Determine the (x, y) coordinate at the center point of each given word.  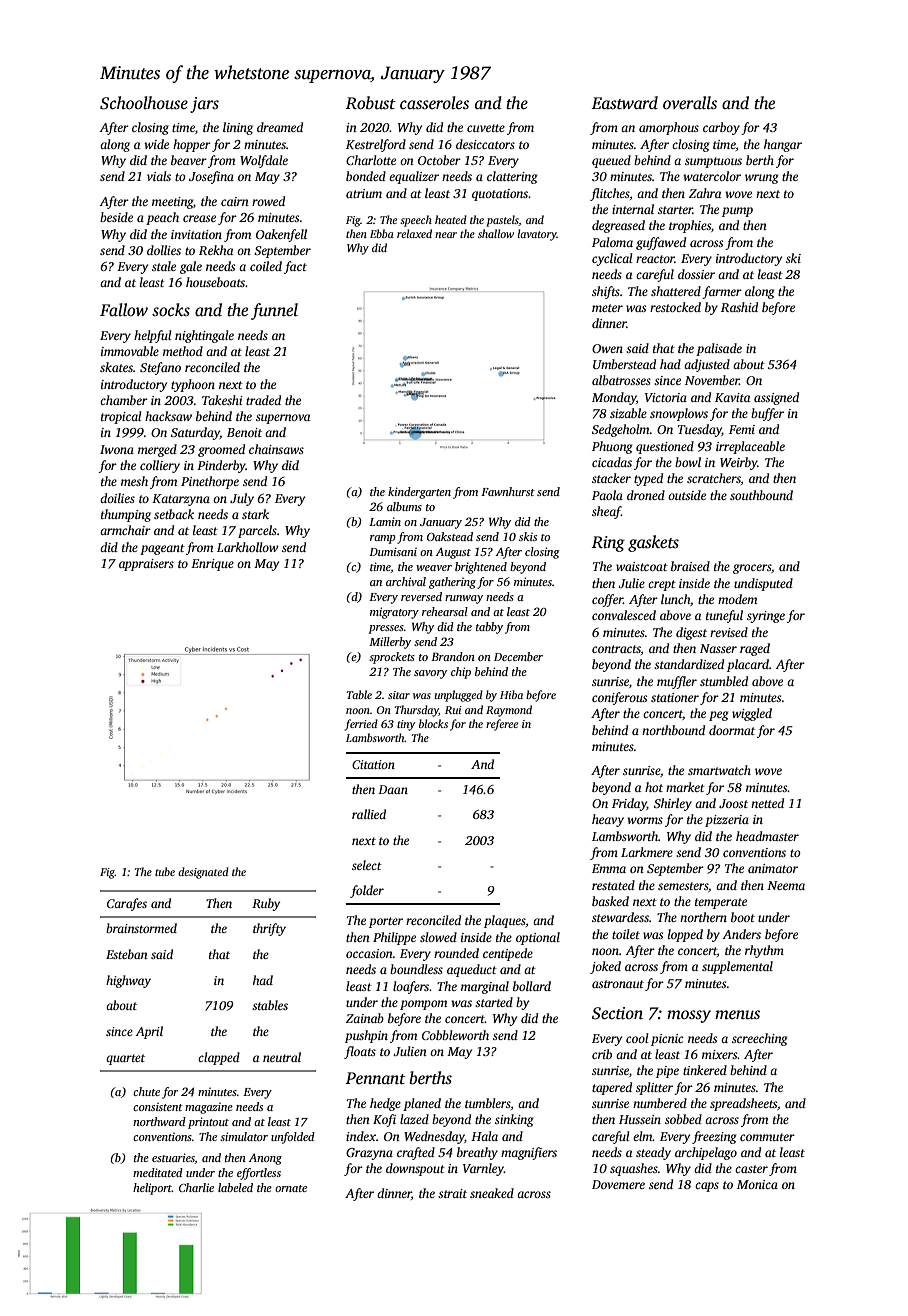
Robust (370, 103)
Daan (393, 789)
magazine (209, 1108)
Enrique (212, 565)
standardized (689, 664)
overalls (690, 103)
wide (156, 144)
